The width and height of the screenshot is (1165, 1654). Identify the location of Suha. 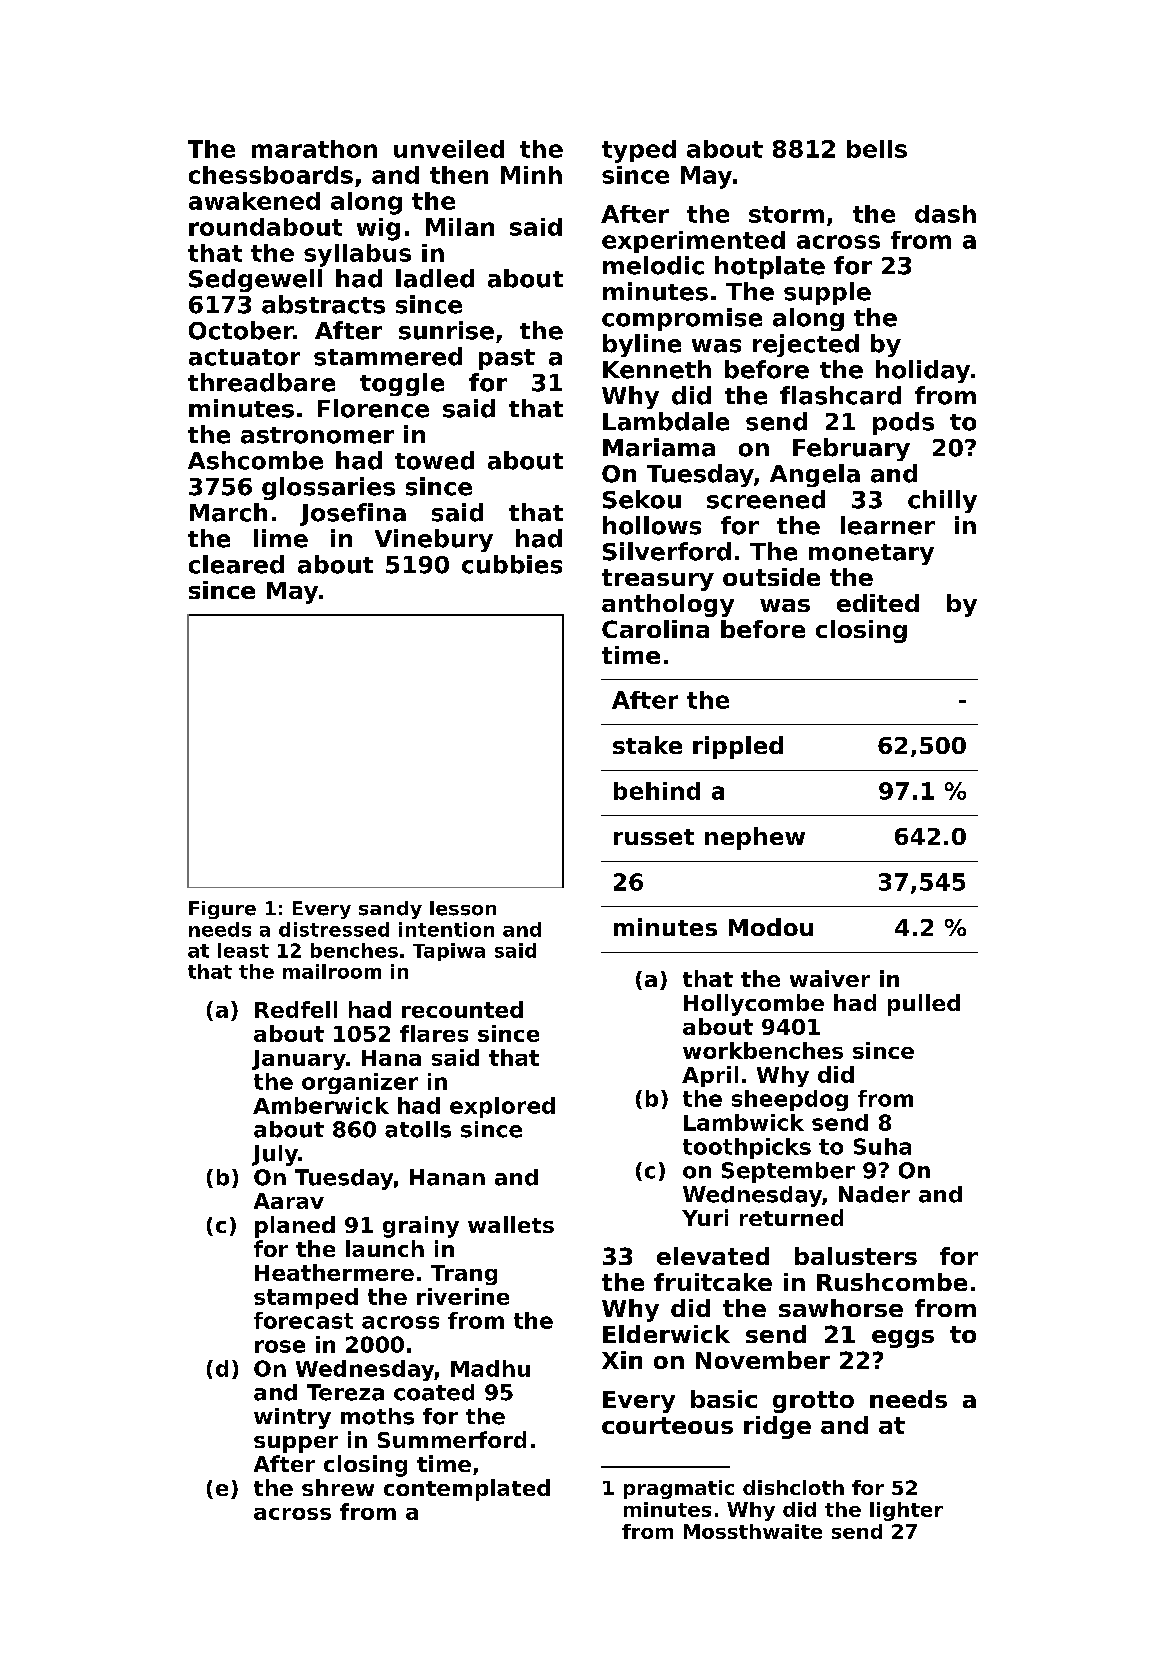
(882, 1146).
